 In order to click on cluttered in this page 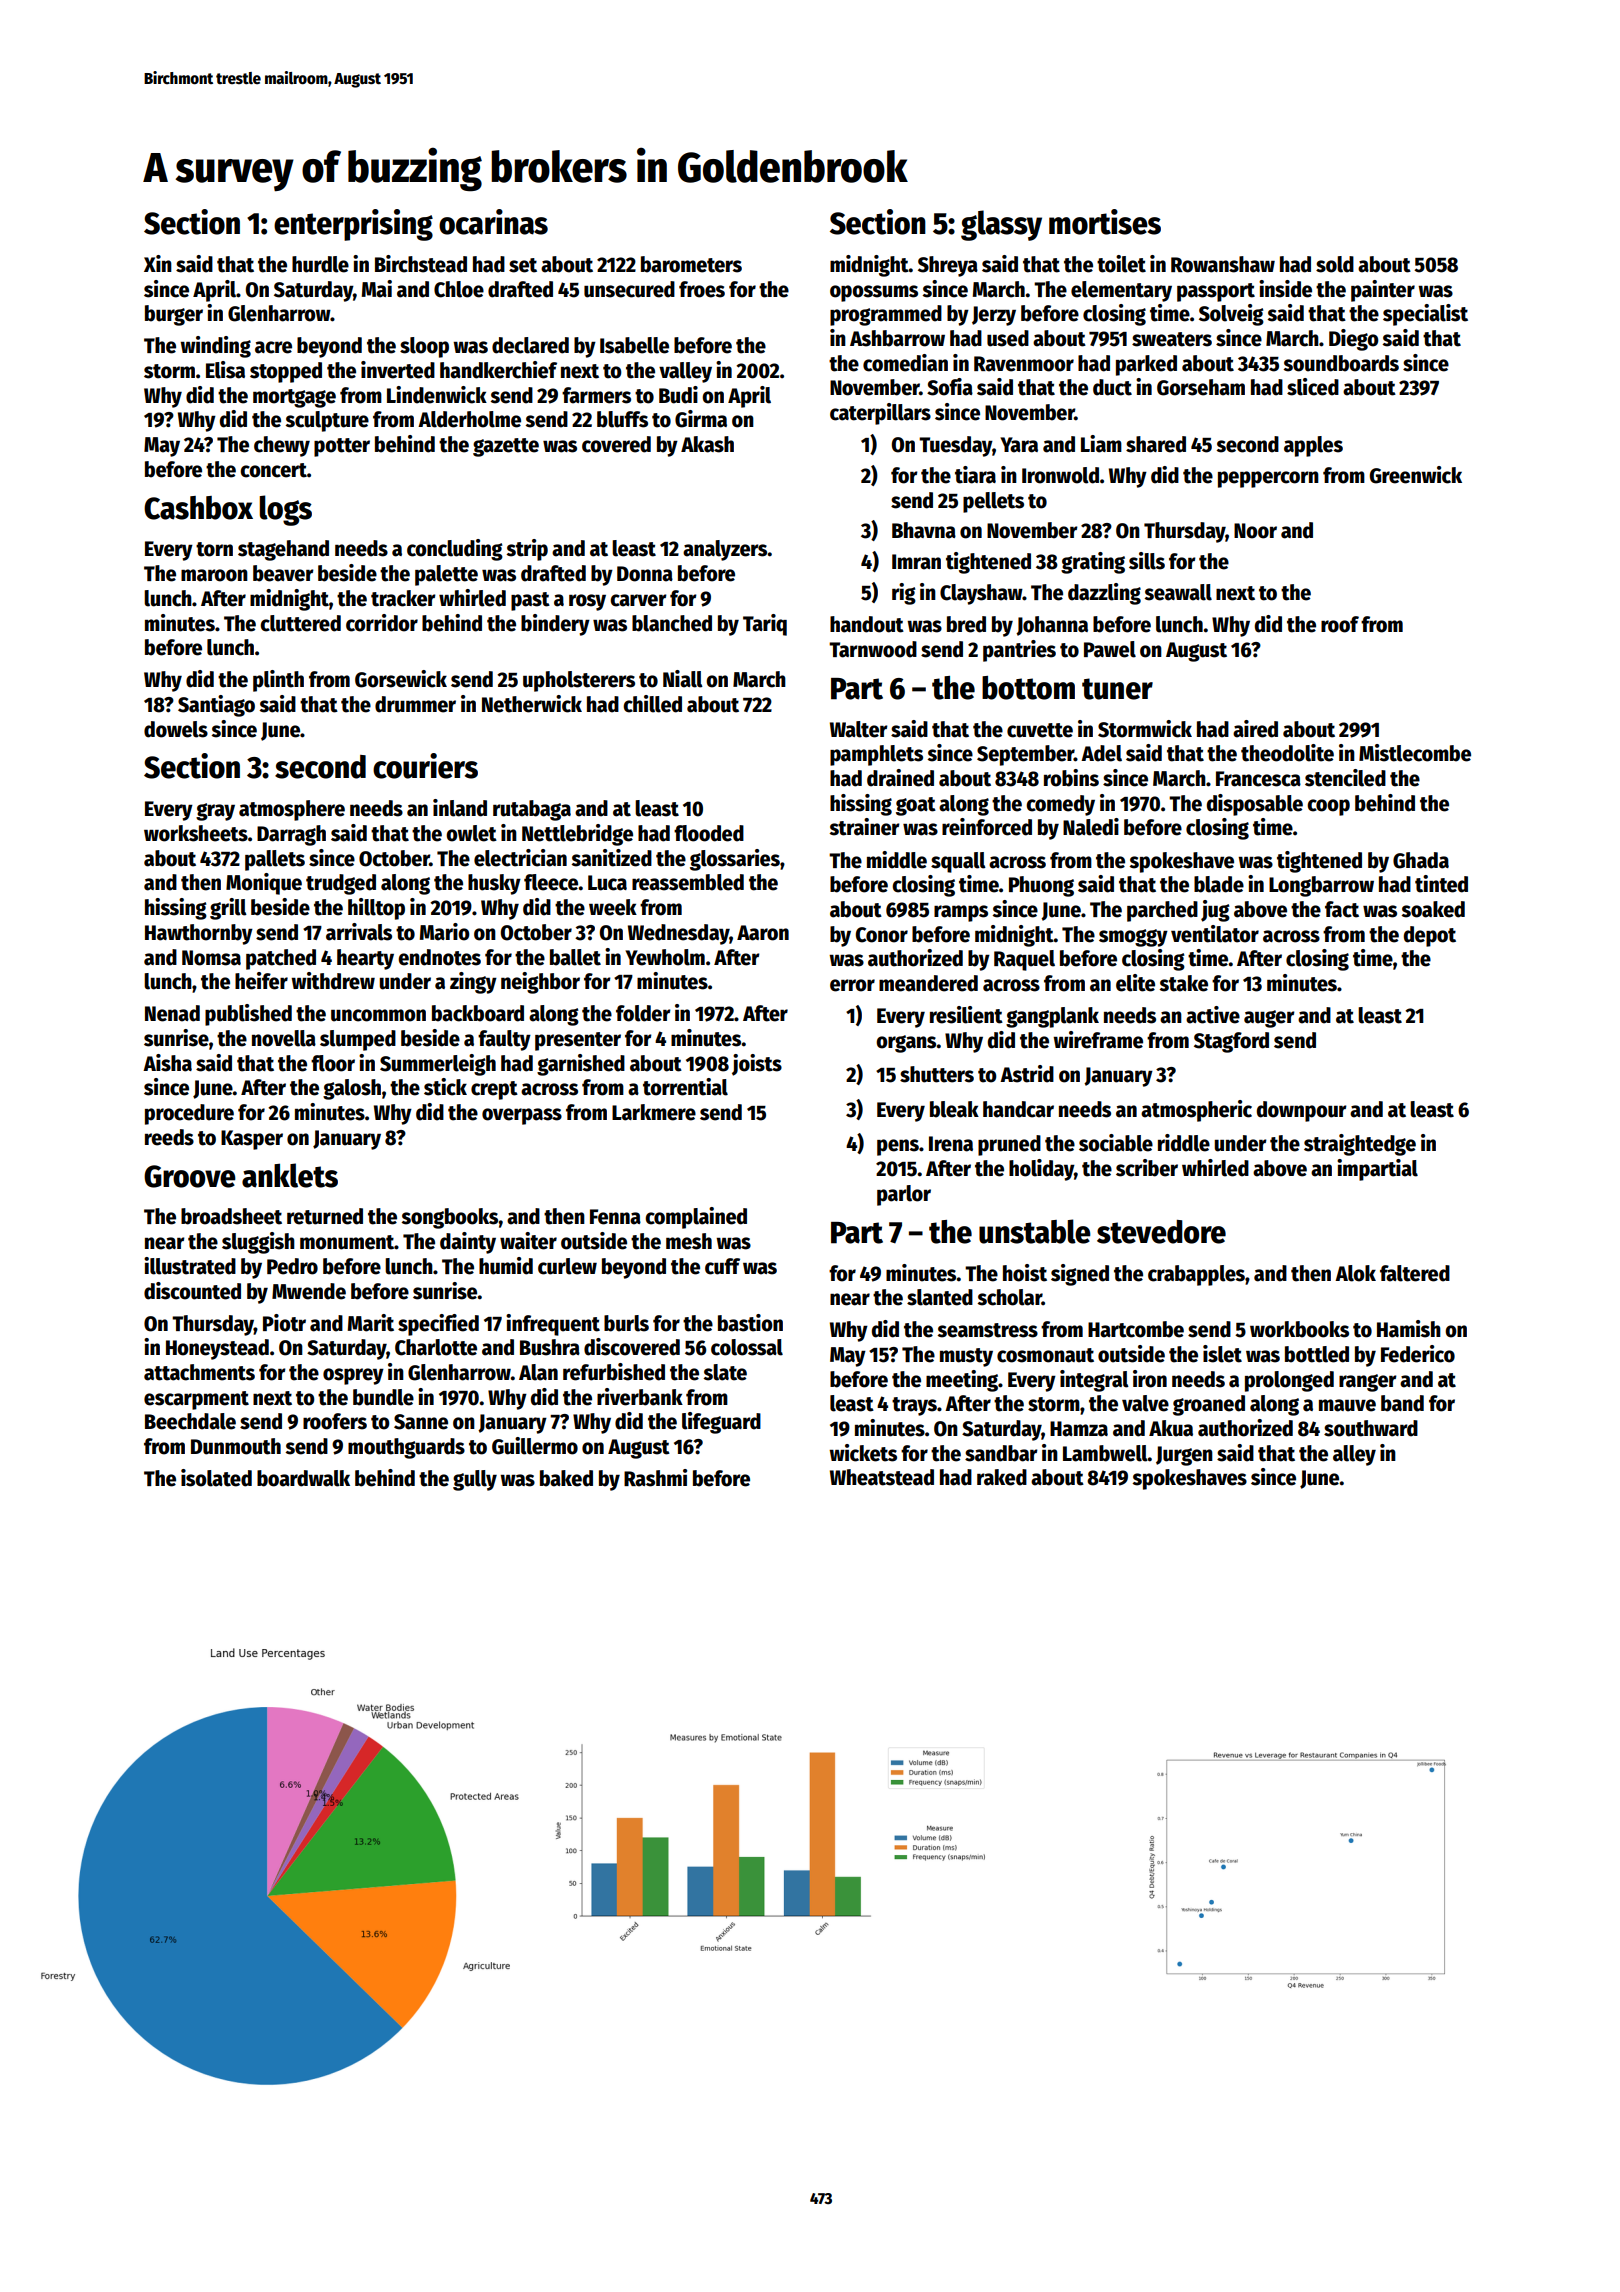, I will do `click(300, 623)`.
